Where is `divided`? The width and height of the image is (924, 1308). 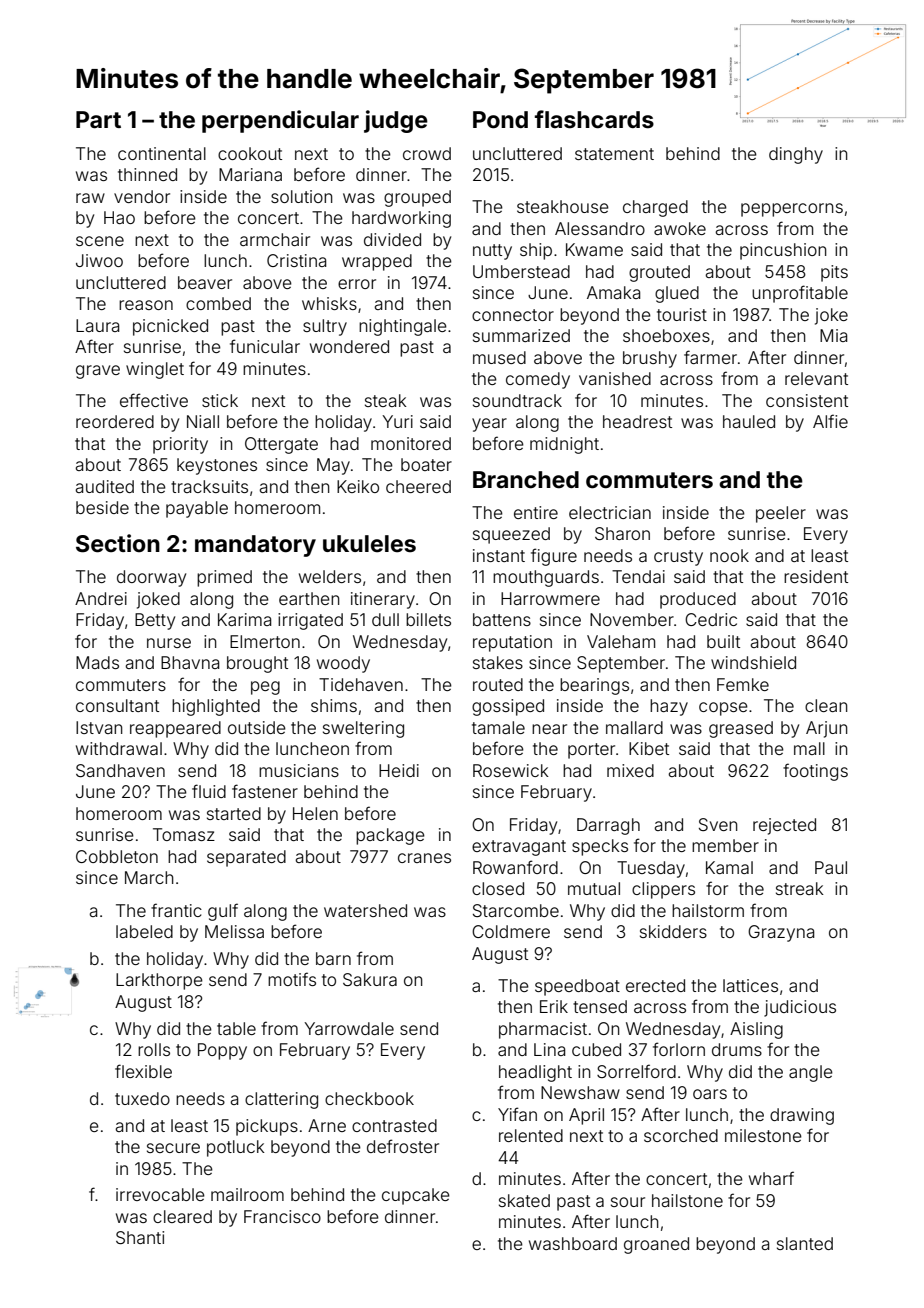 divided is located at coordinates (392, 239).
